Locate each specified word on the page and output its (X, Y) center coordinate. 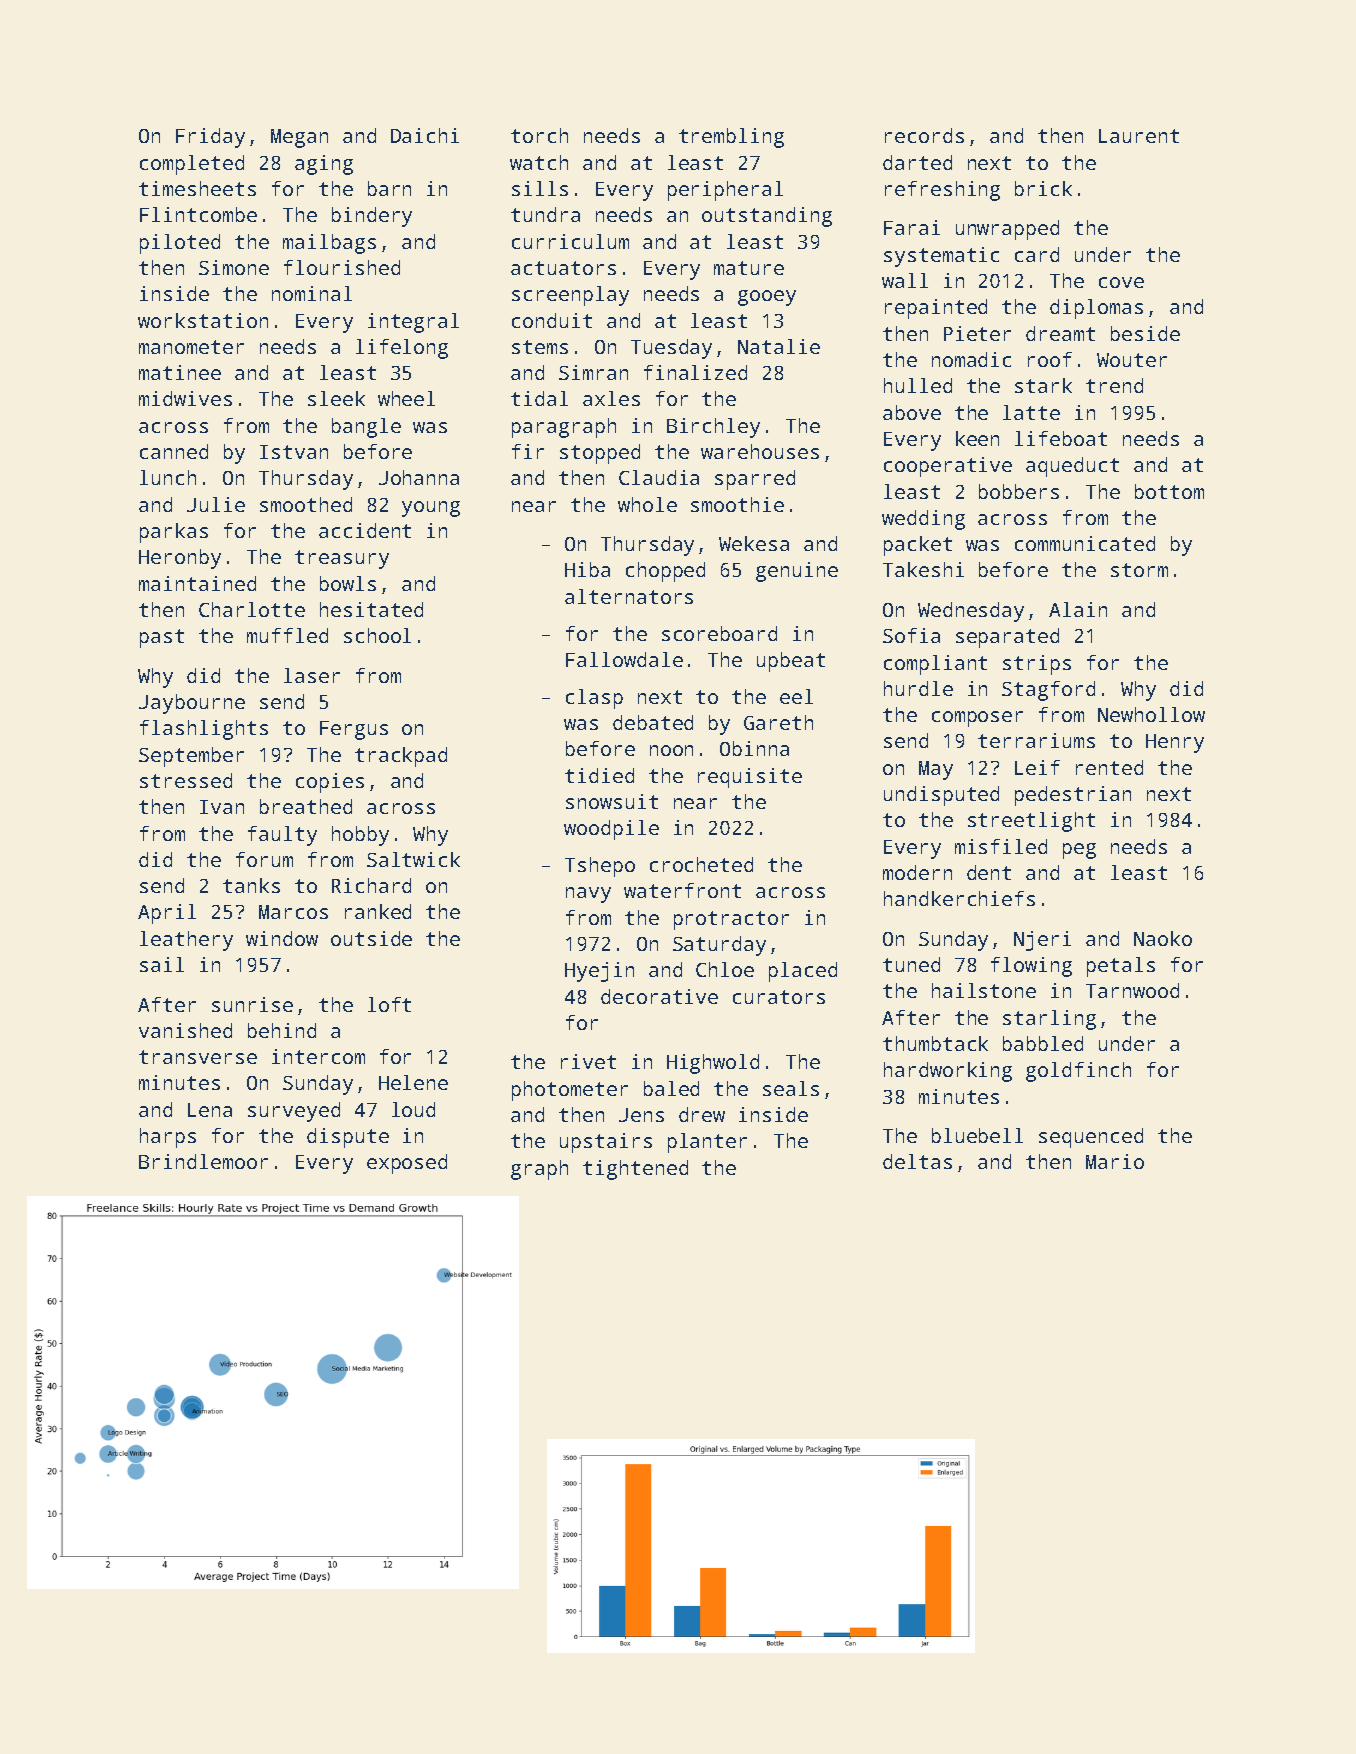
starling (1049, 1020)
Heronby (180, 559)
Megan (299, 138)
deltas (917, 1161)
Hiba (587, 569)
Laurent (1139, 136)
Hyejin (599, 972)
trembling (731, 138)
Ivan (222, 807)
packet (918, 546)
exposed (407, 1164)
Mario (1115, 1161)
